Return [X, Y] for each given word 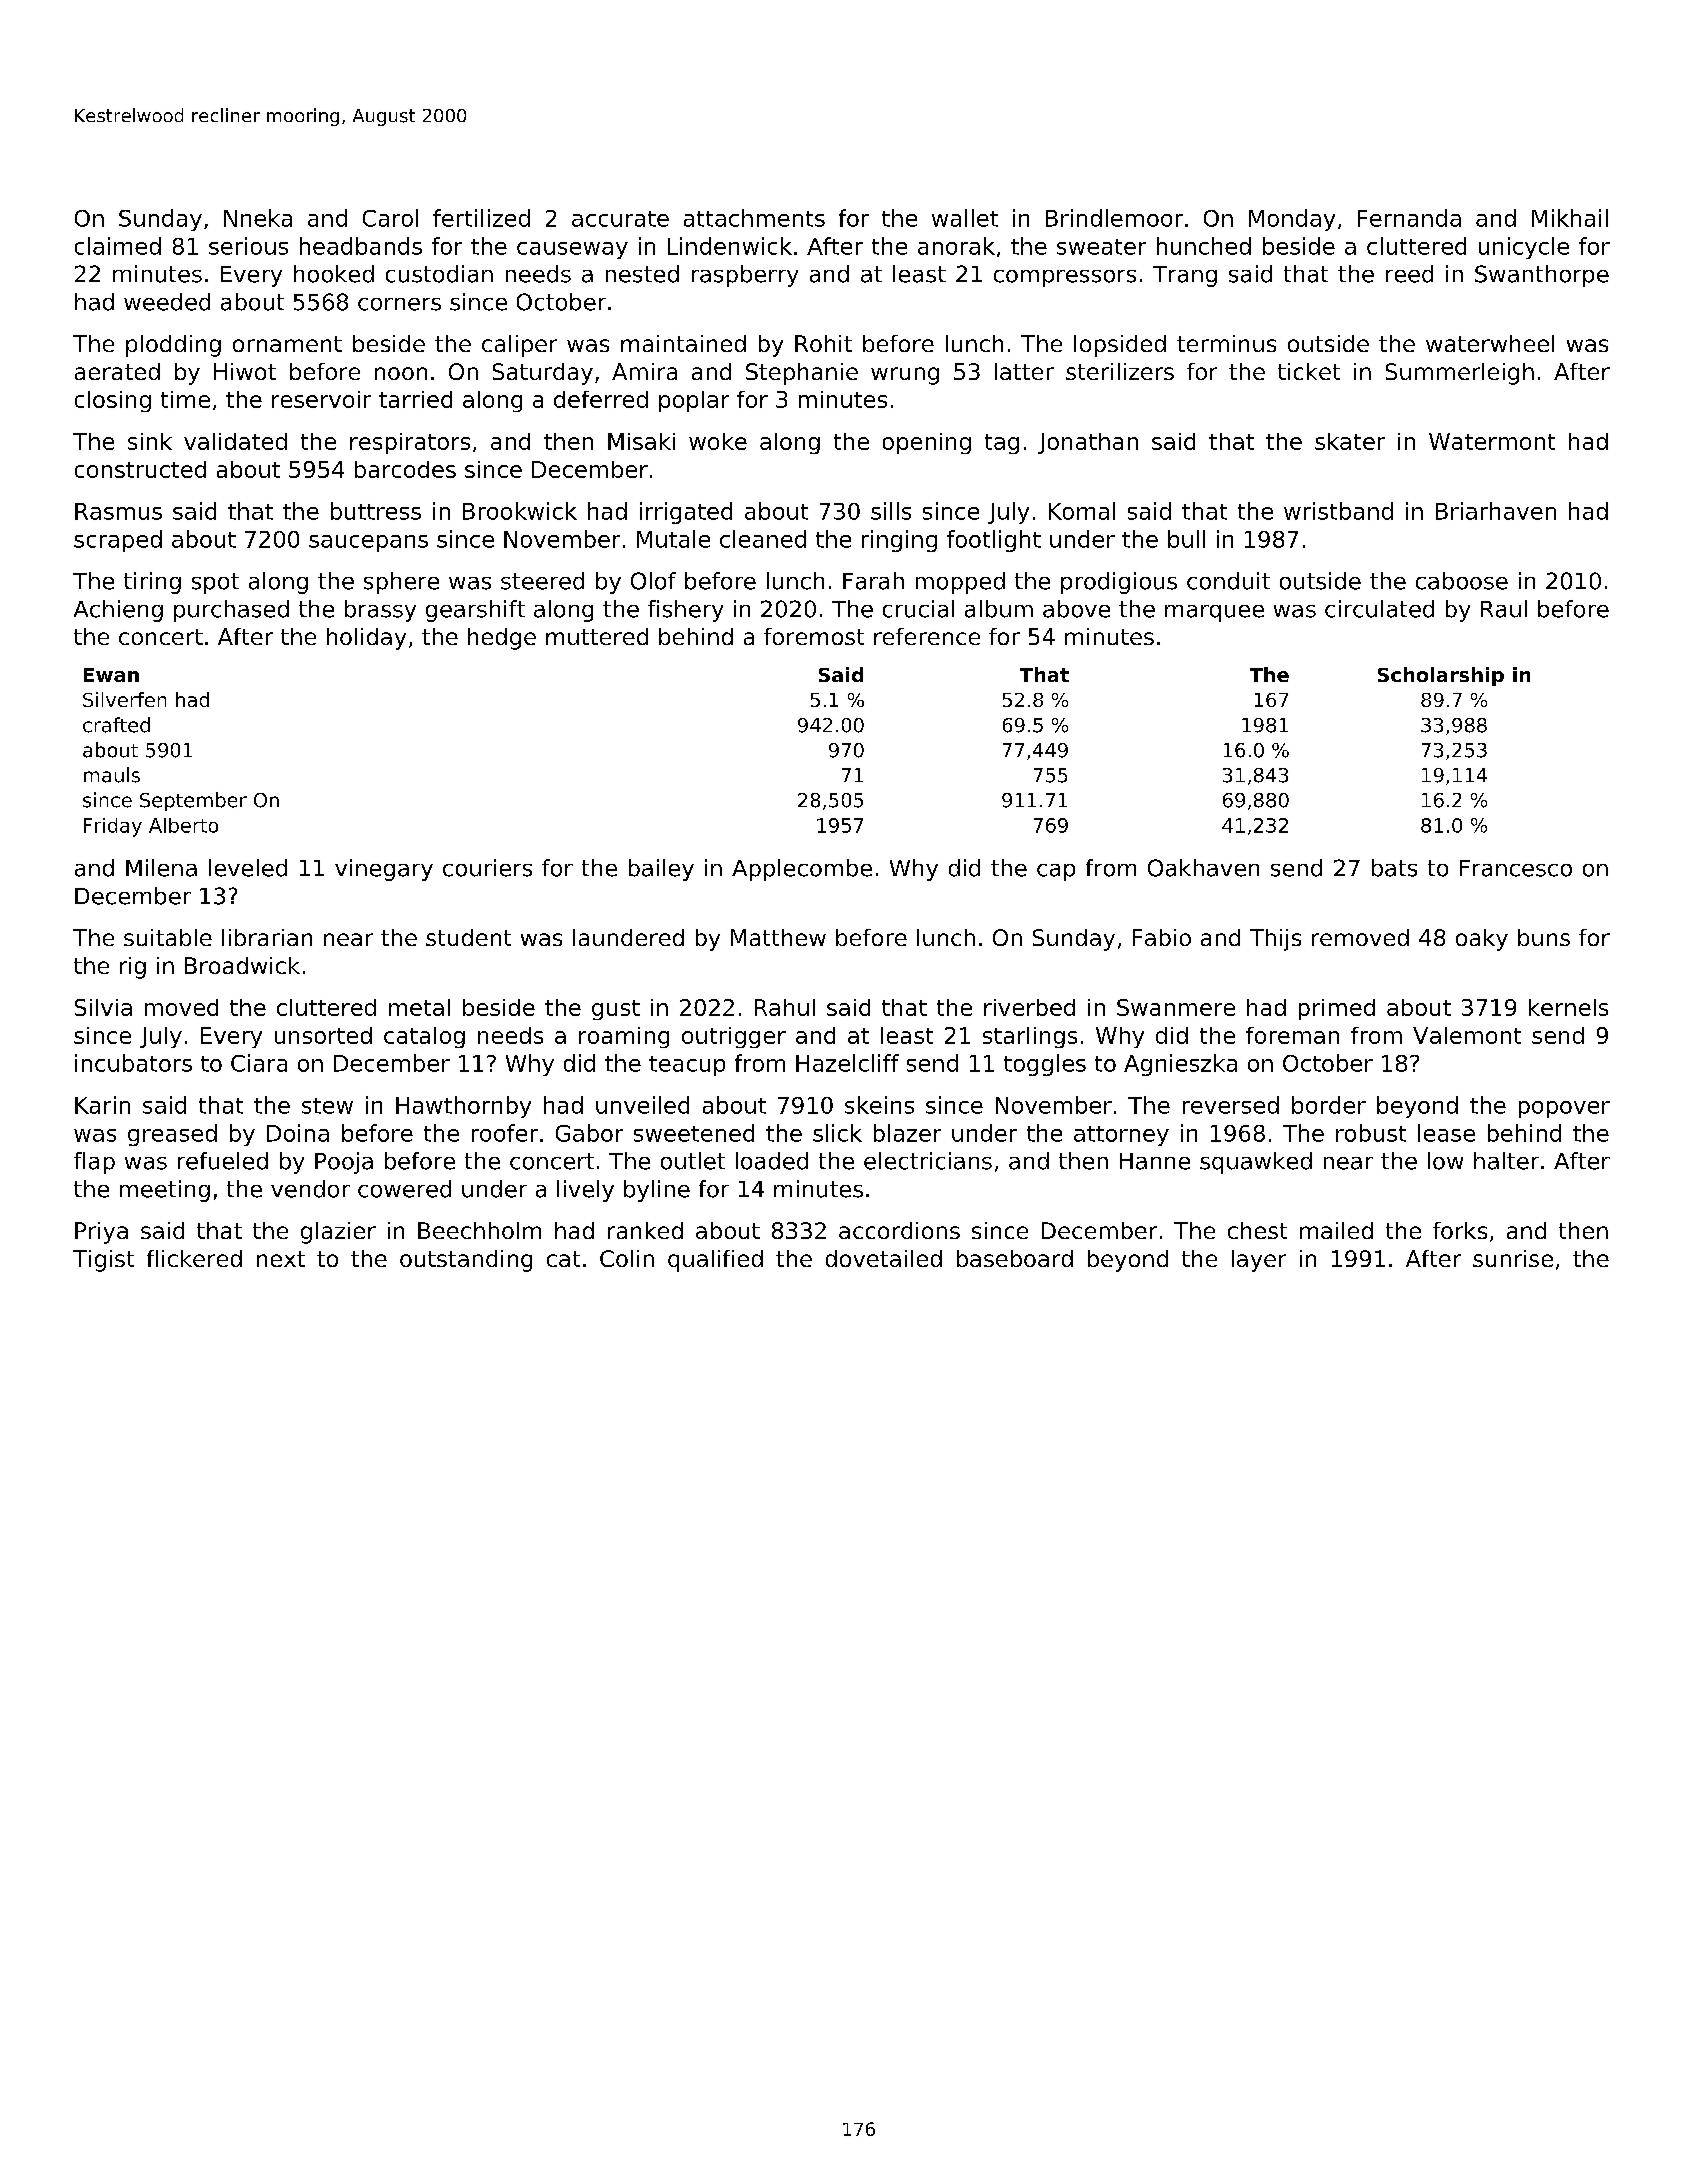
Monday [1292, 220]
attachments [754, 218]
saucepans [368, 543]
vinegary [384, 870]
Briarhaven [1496, 511]
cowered [404, 1189]
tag [1002, 444]
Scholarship [1441, 676]
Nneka [258, 218]
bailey [661, 870]
